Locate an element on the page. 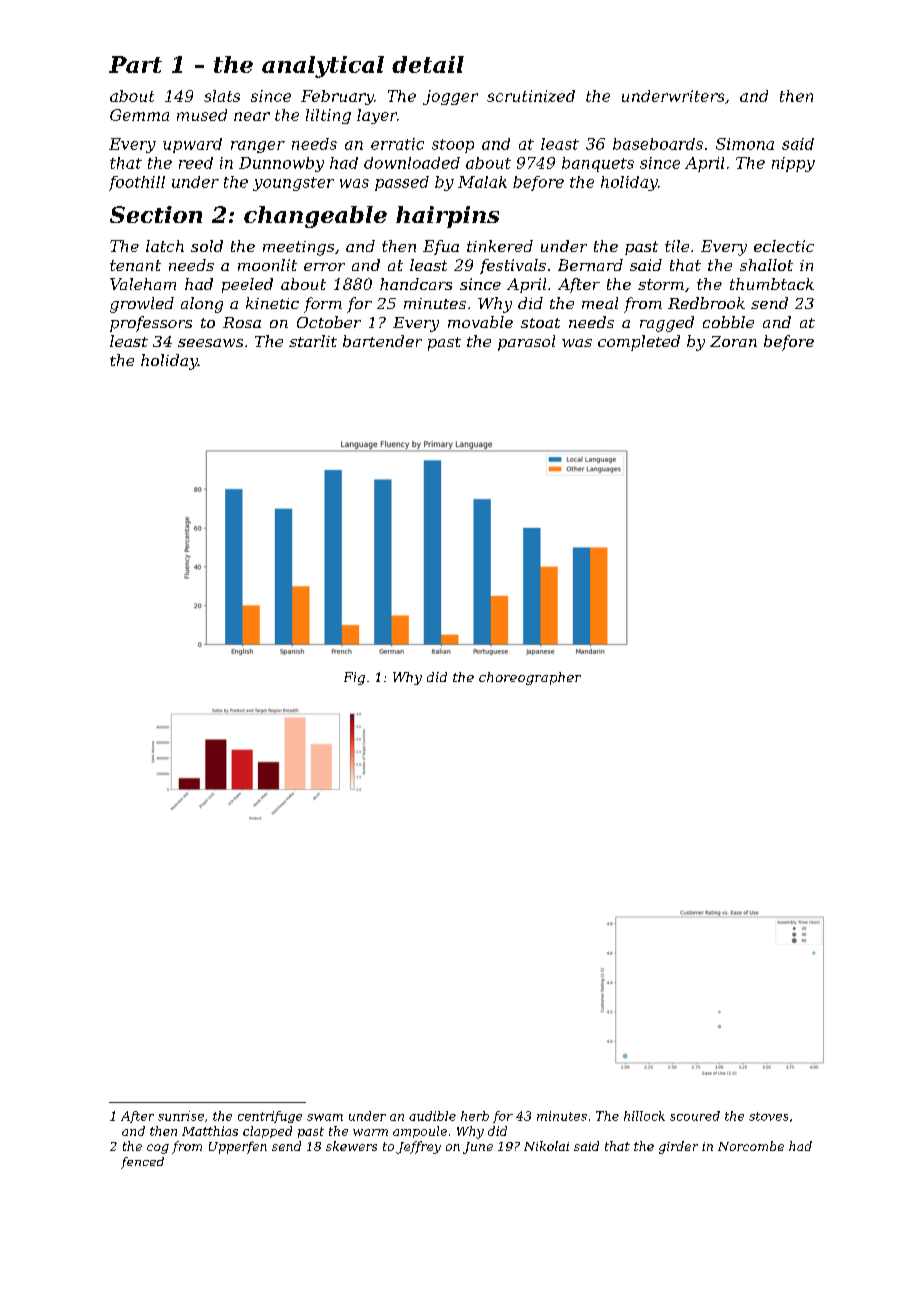 This page has width=924, height=1314. choreographer is located at coordinates (530, 678).
